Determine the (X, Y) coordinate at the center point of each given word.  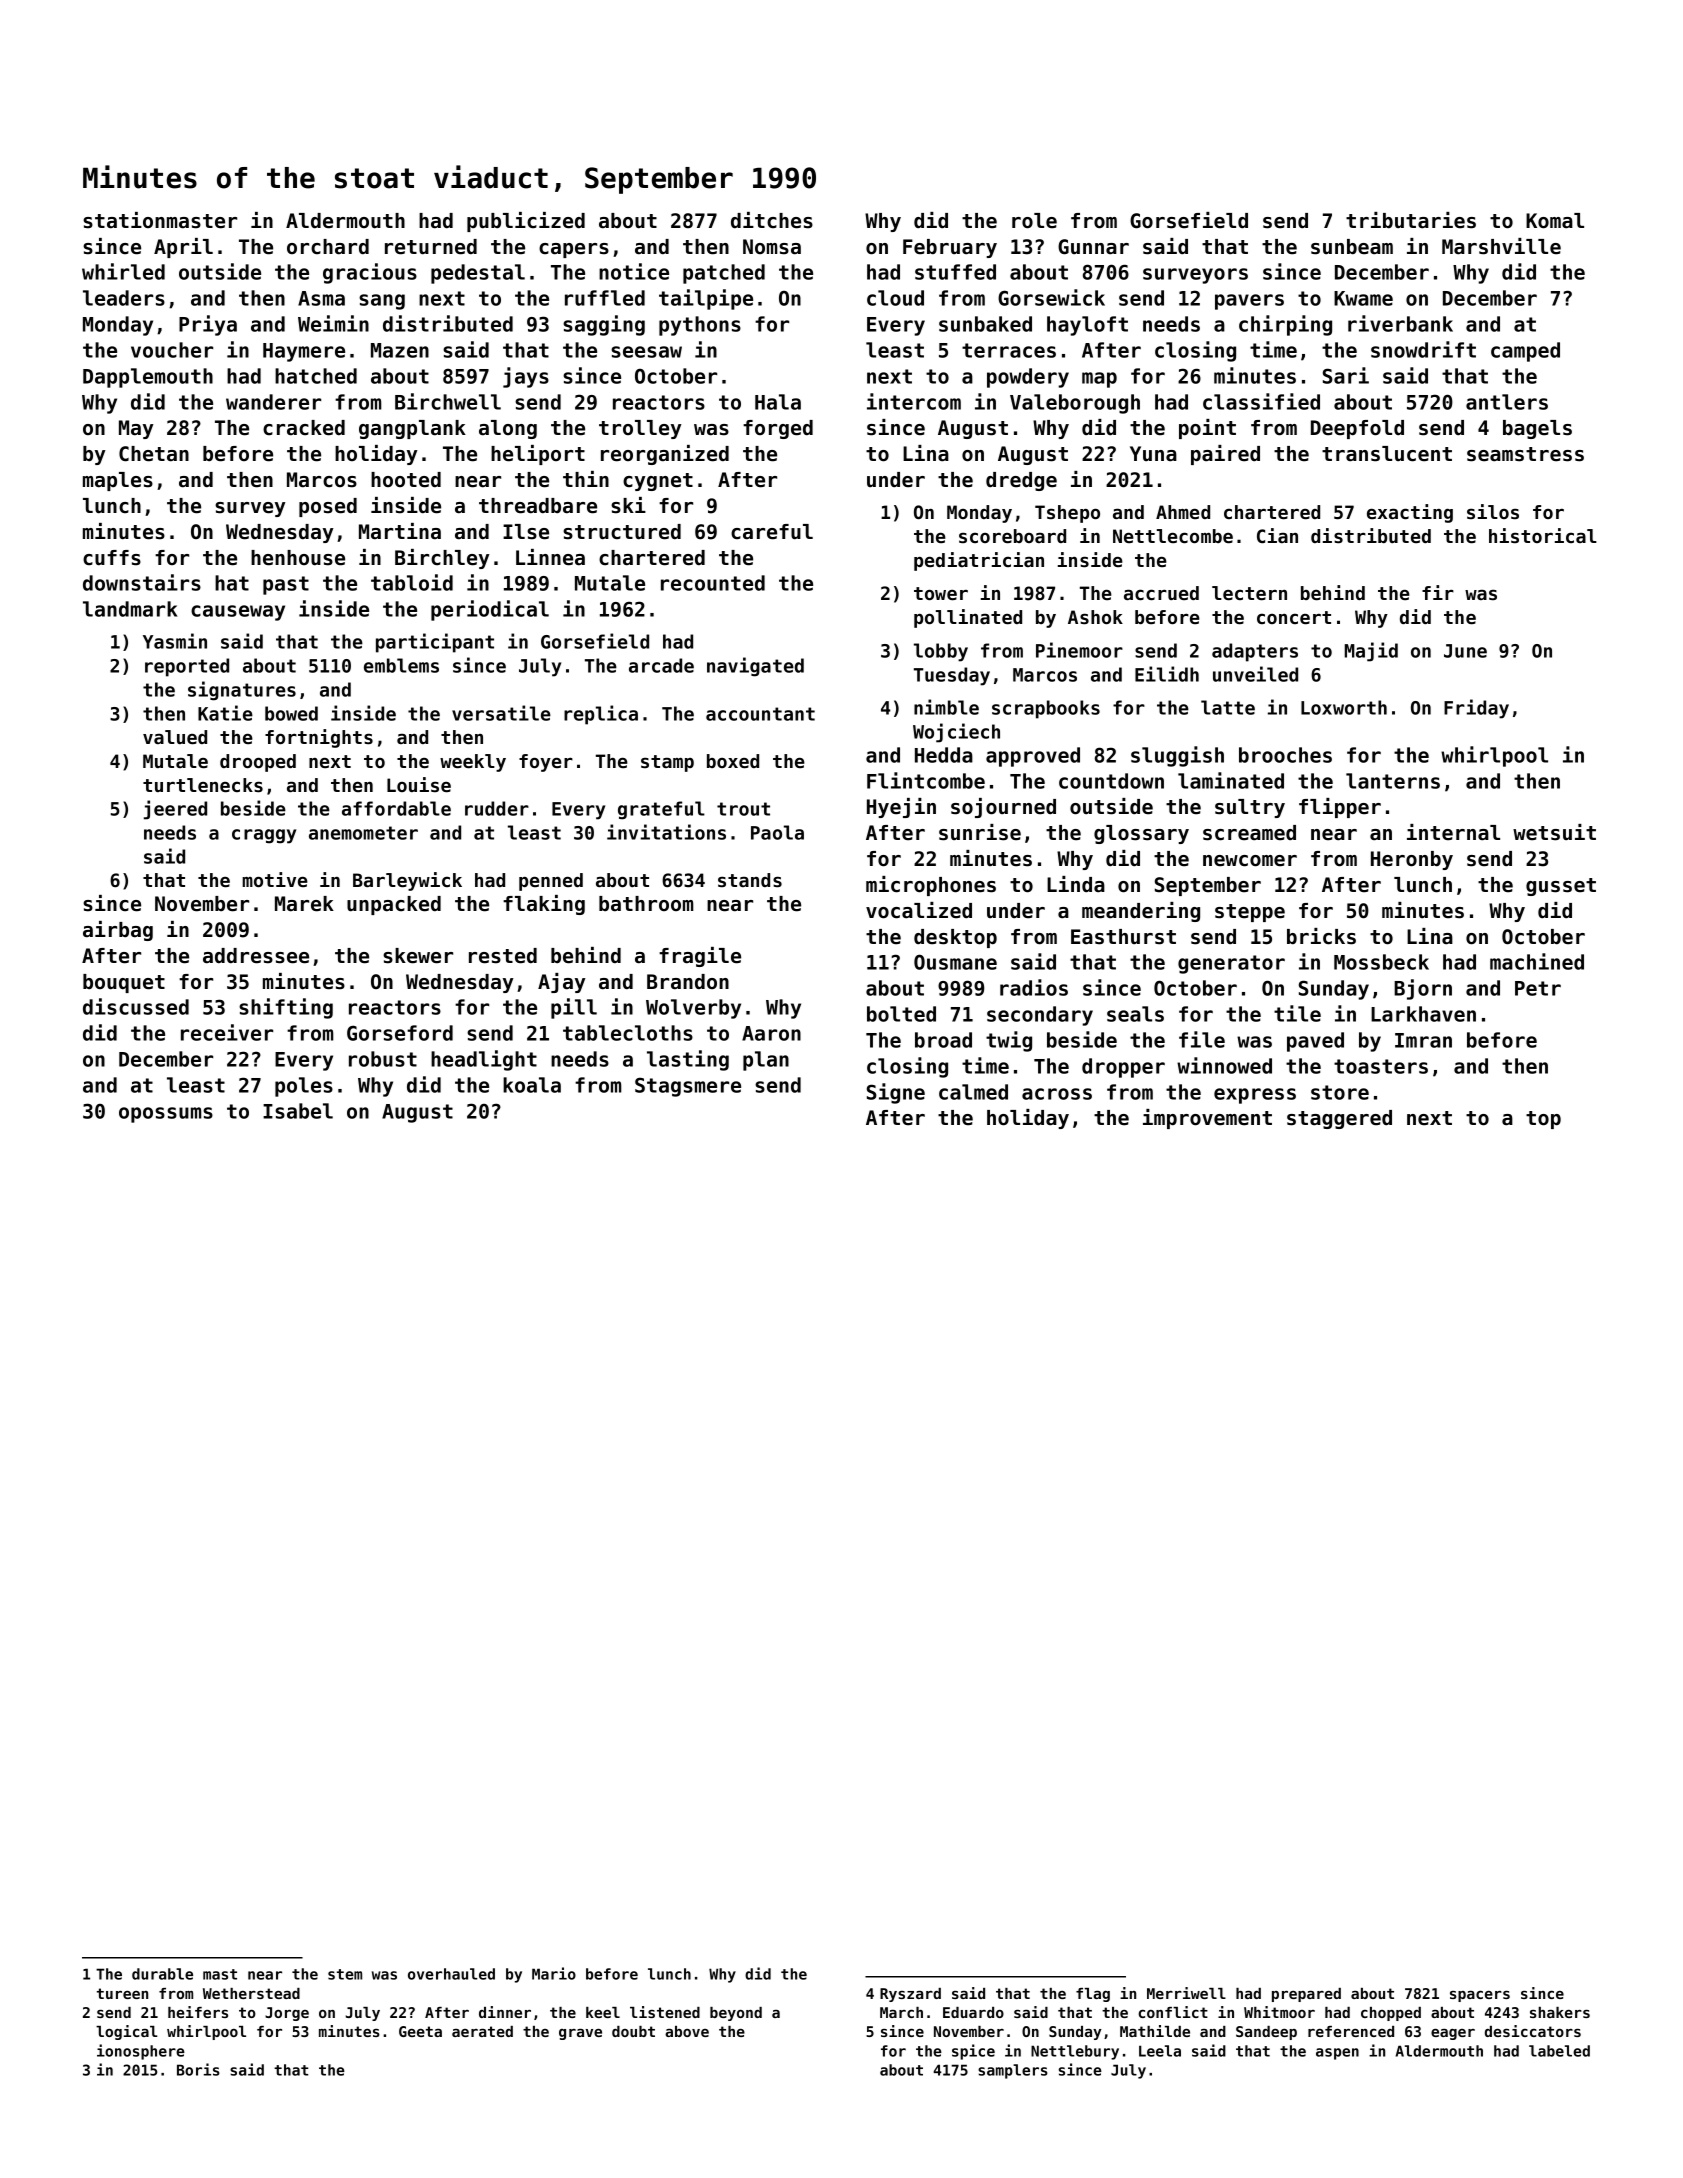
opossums (166, 1115)
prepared (1306, 1995)
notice (634, 271)
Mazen (400, 350)
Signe (896, 1093)
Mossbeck (1381, 962)
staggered (1339, 1119)
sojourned (1003, 808)
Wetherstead (251, 1993)
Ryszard (910, 1995)
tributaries (1411, 220)
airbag (118, 931)
